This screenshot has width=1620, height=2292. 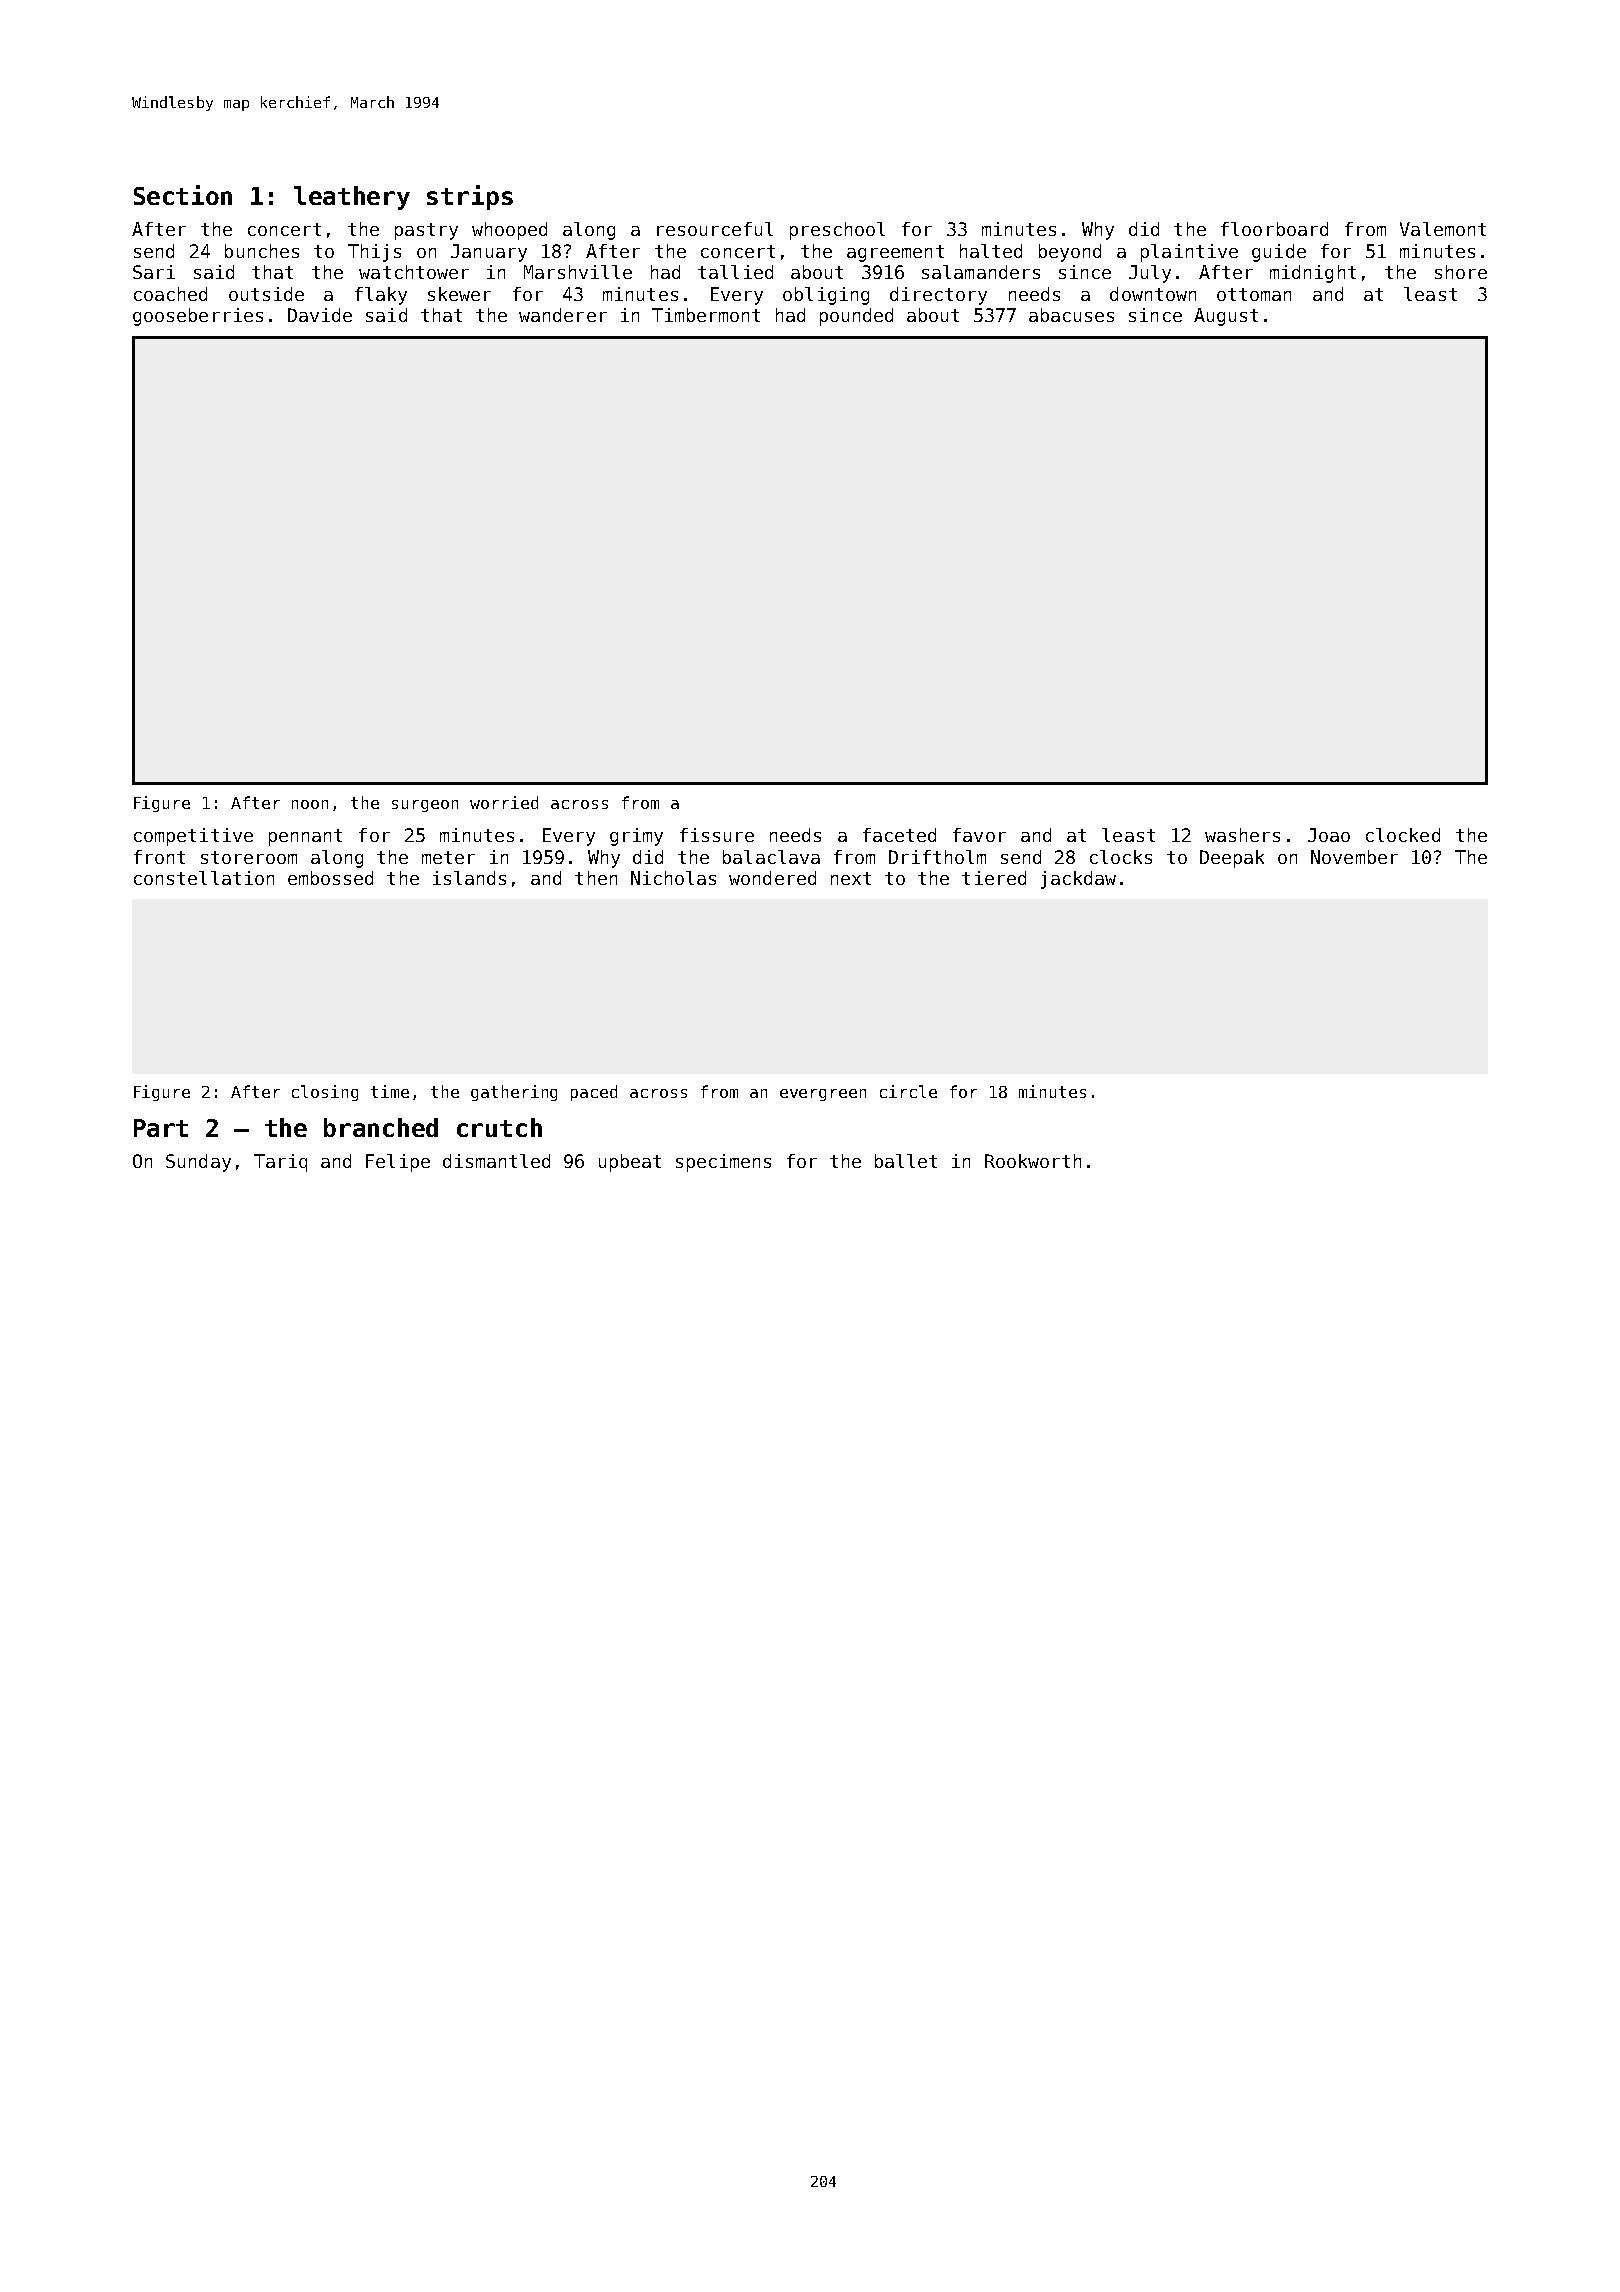 What do you see at coordinates (1242, 835) in the screenshot?
I see `washers` at bounding box center [1242, 835].
